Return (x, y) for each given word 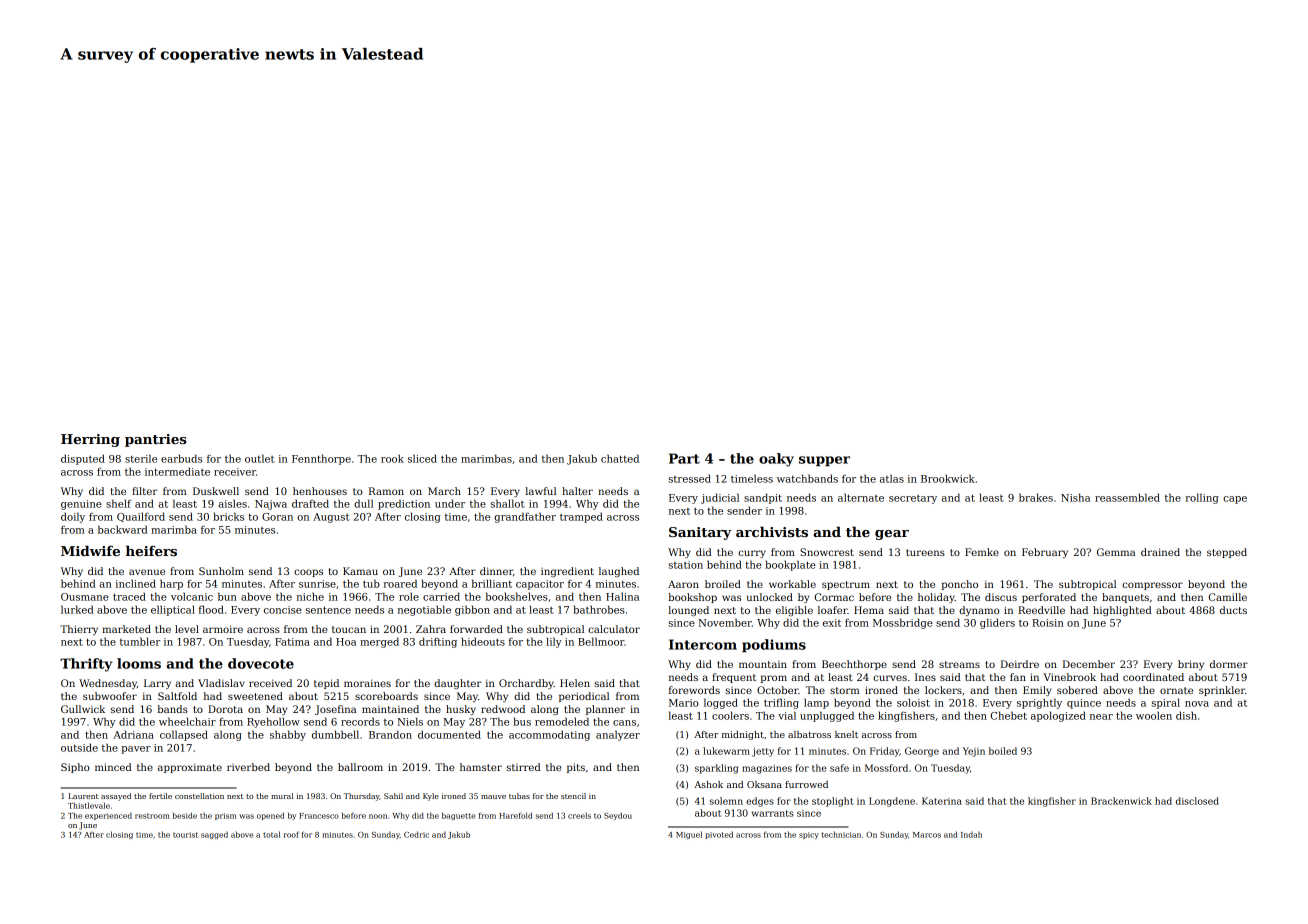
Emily (1037, 691)
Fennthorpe (321, 459)
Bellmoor (601, 641)
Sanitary (700, 533)
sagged (214, 835)
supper (824, 461)
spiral (1165, 703)
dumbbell (335, 734)
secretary (913, 499)
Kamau (360, 571)
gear (892, 535)
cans (624, 723)
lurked (77, 609)
